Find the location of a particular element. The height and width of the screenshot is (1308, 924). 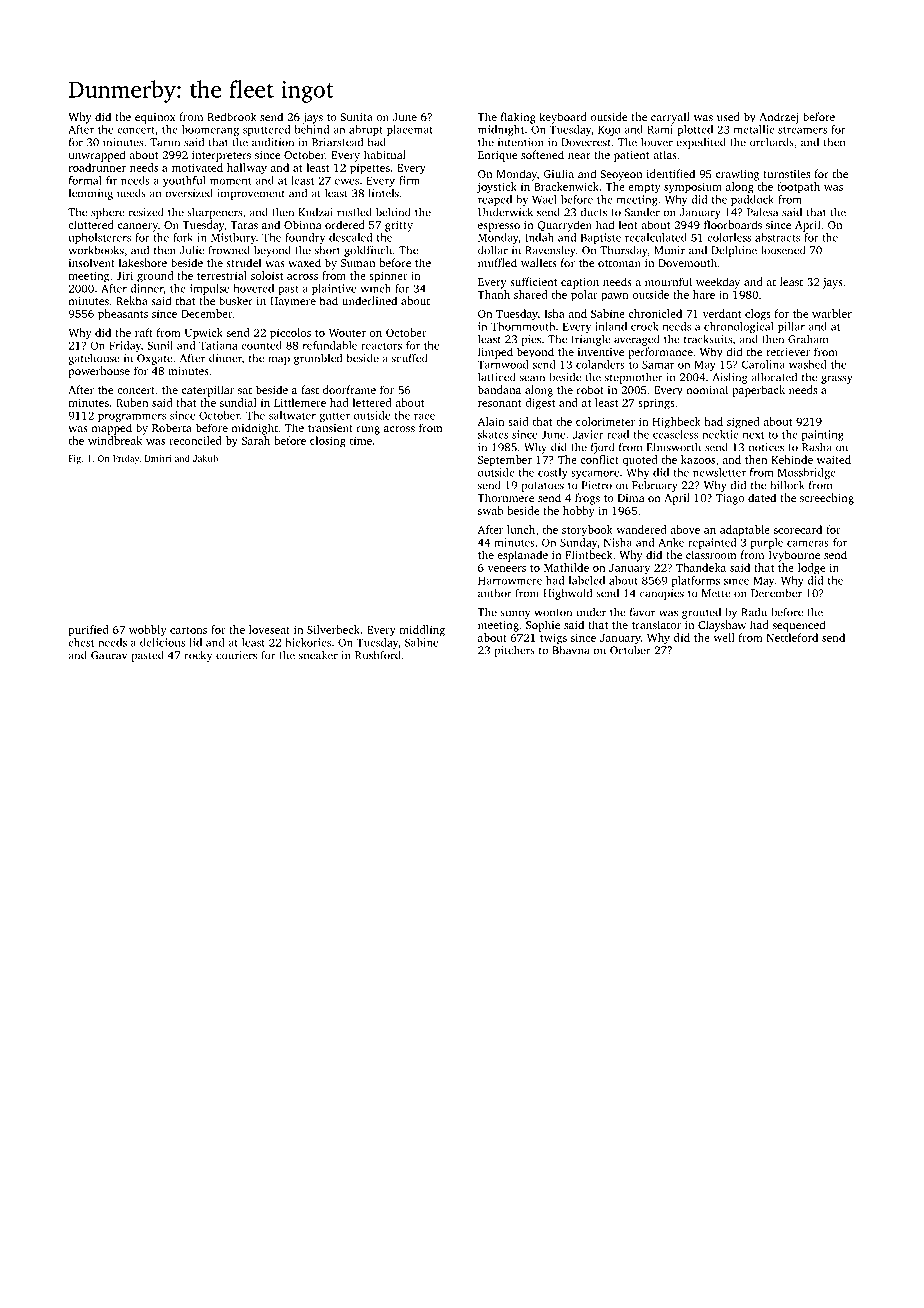

springs is located at coordinates (656, 404).
